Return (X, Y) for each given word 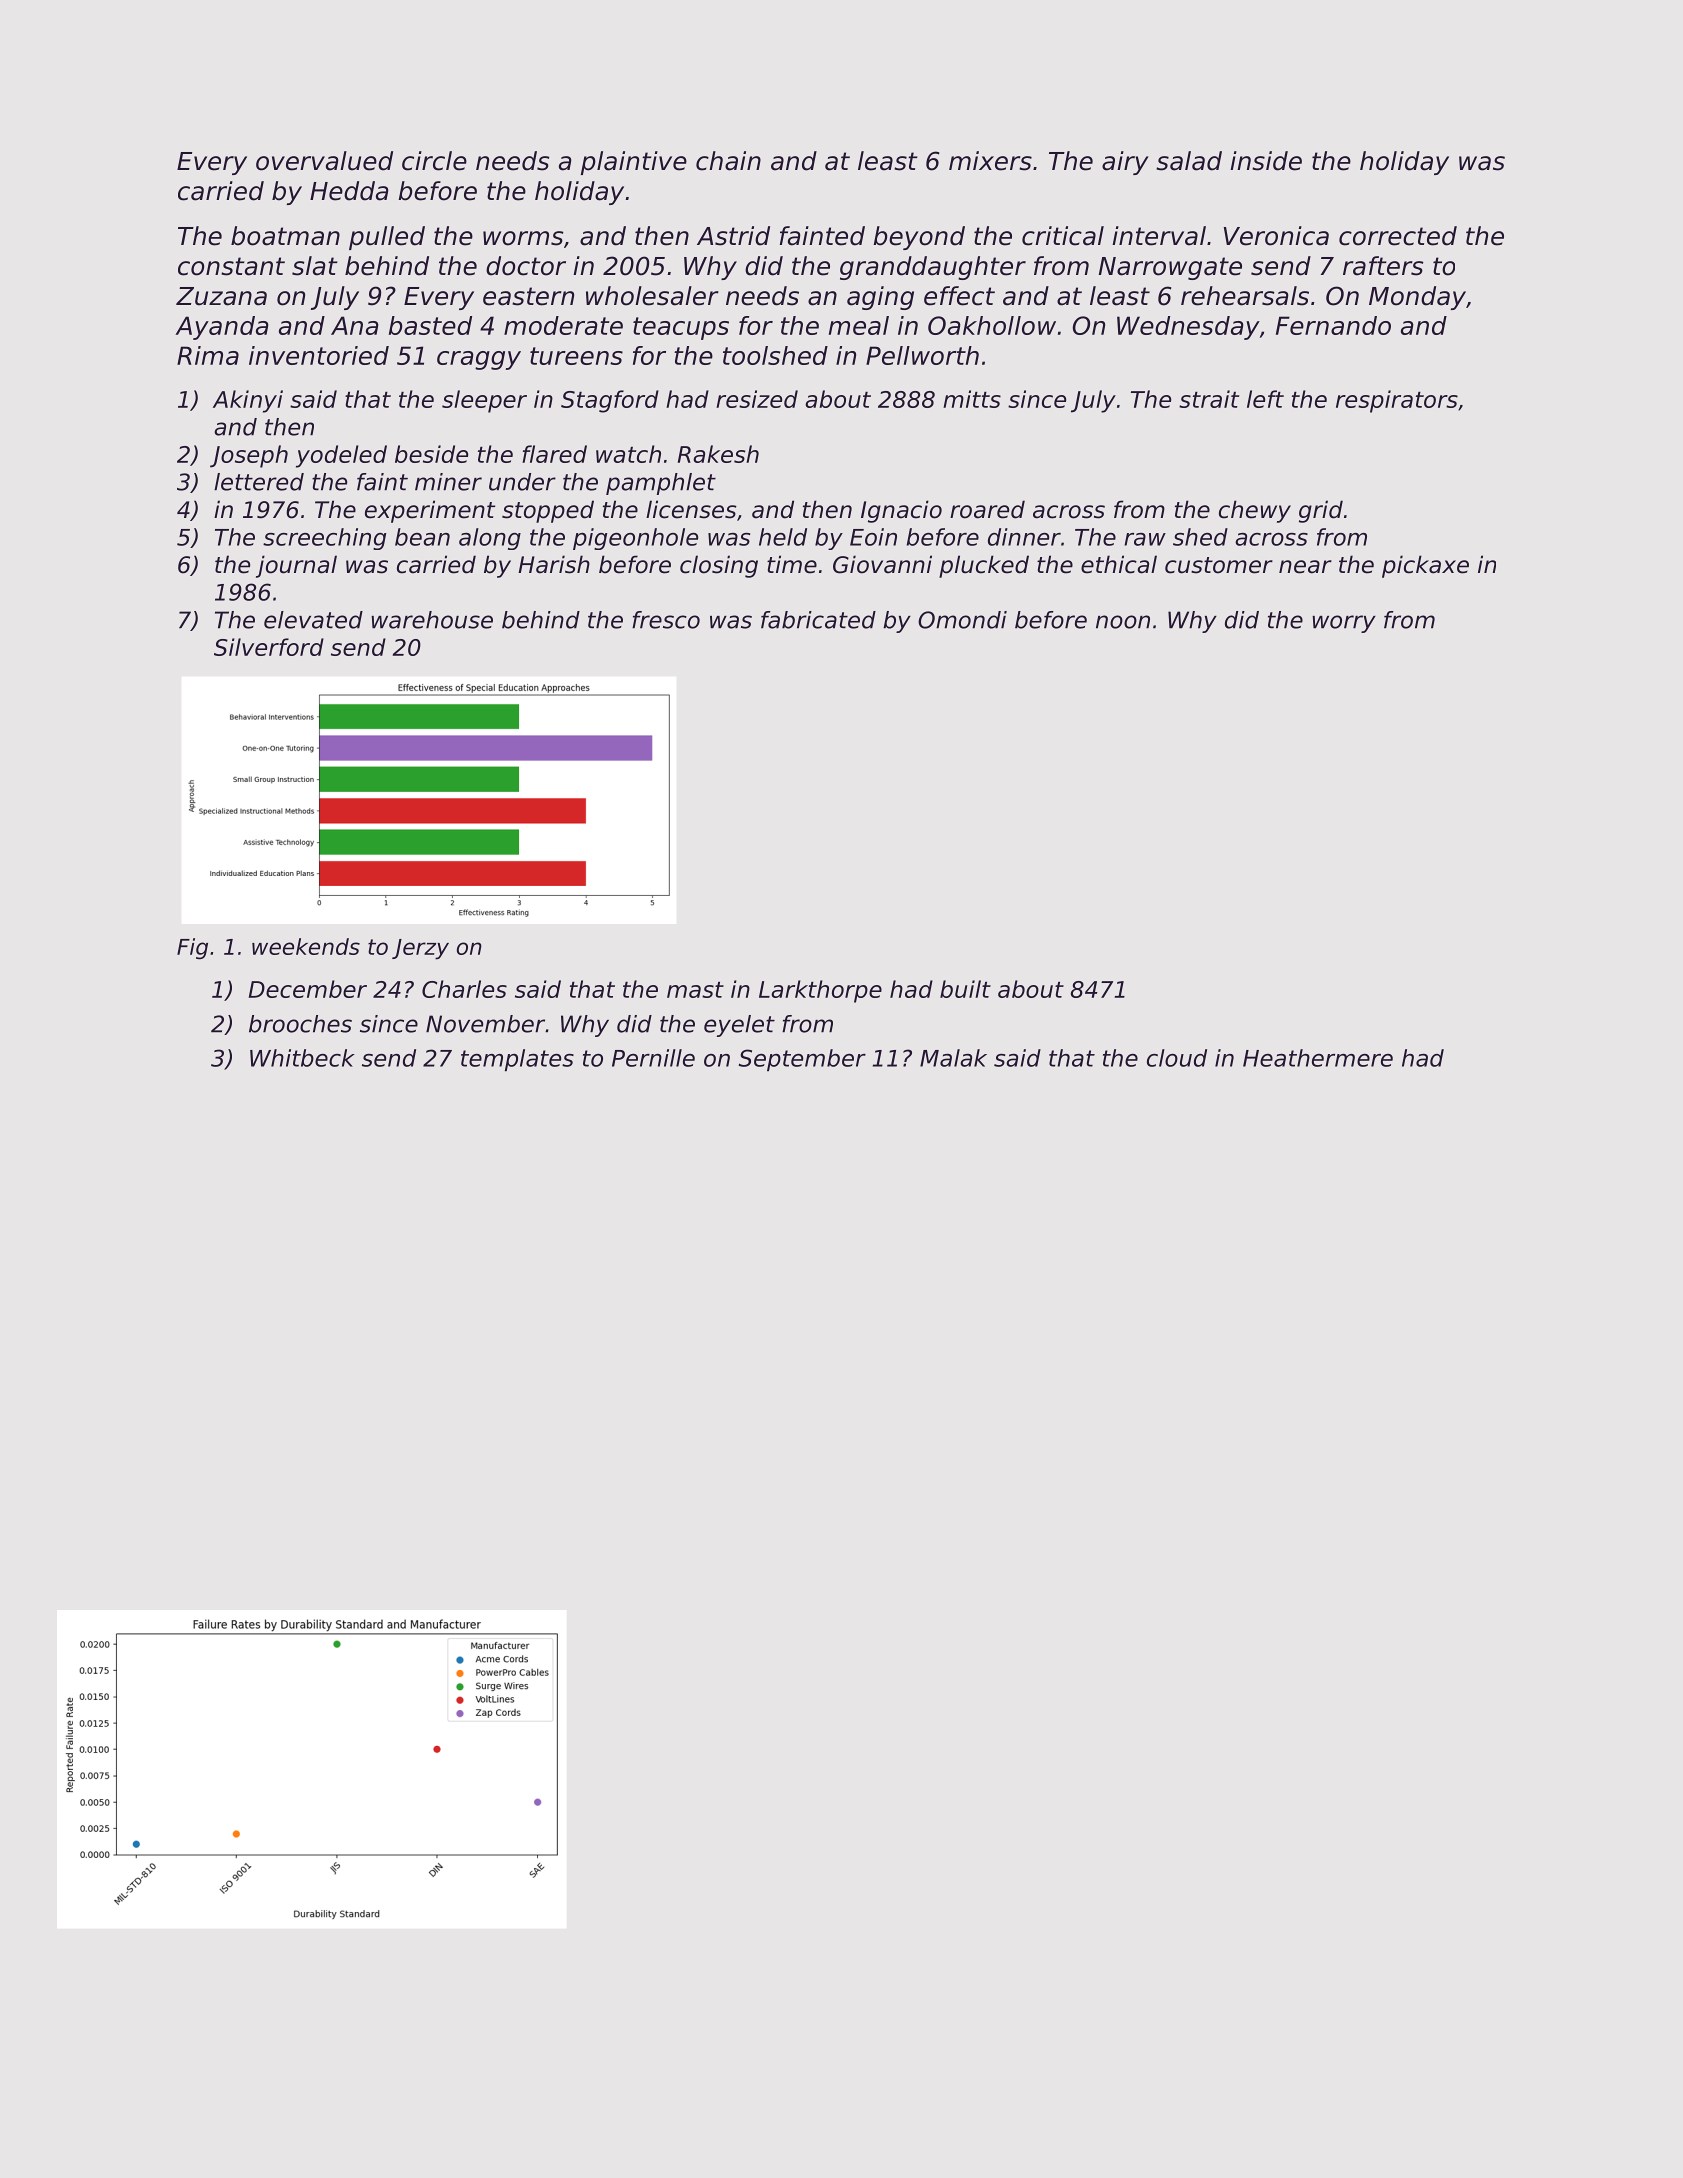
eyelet (739, 1026)
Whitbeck (302, 1058)
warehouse (432, 620)
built (965, 989)
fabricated (818, 620)
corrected (1398, 236)
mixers (990, 161)
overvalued (324, 161)
